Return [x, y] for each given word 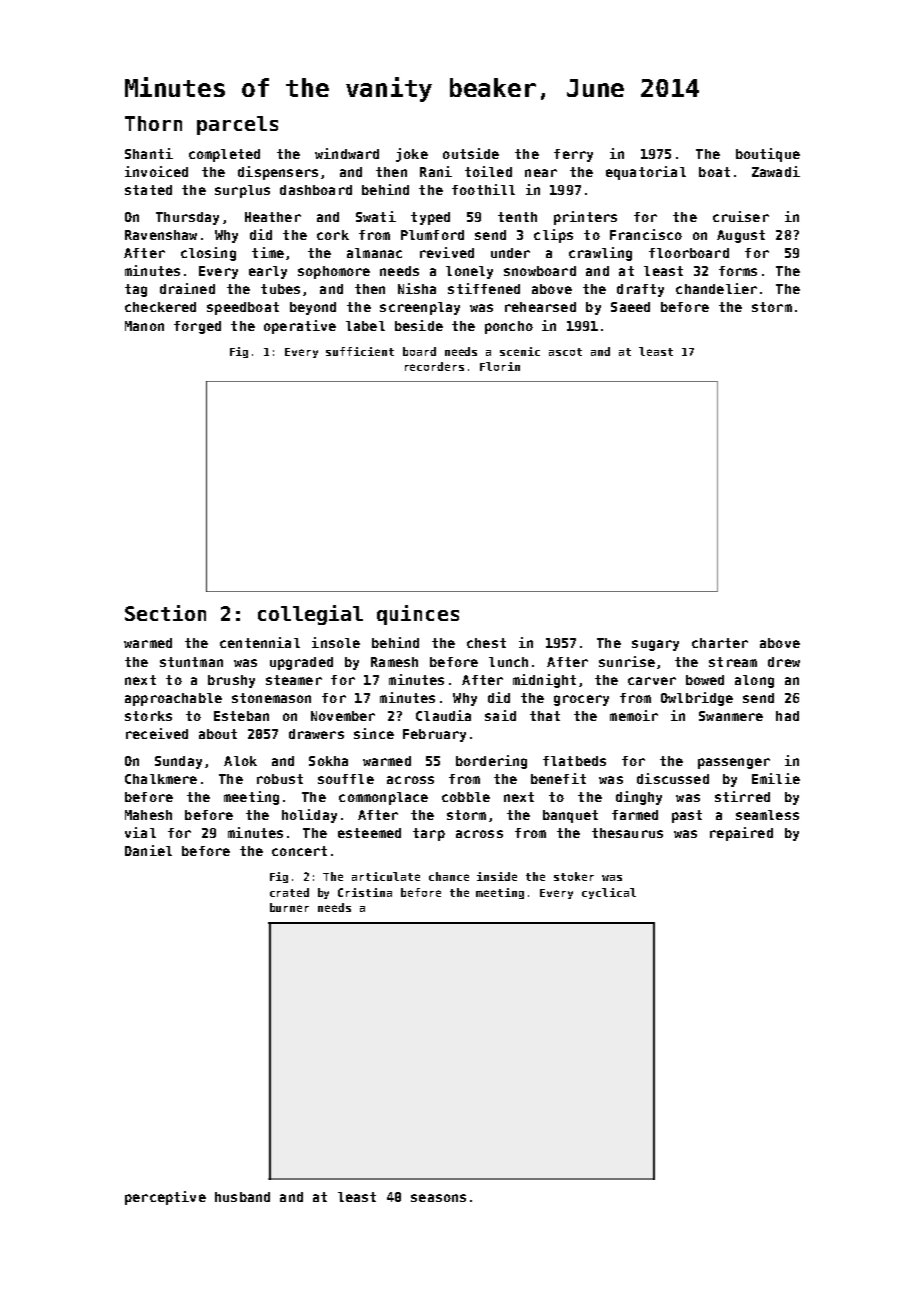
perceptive [165, 1198]
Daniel [148, 850]
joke [412, 155]
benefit [558, 778]
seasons [438, 1198]
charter [720, 643]
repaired [741, 834]
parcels [237, 125]
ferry [573, 155]
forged [197, 327]
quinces [418, 615]
